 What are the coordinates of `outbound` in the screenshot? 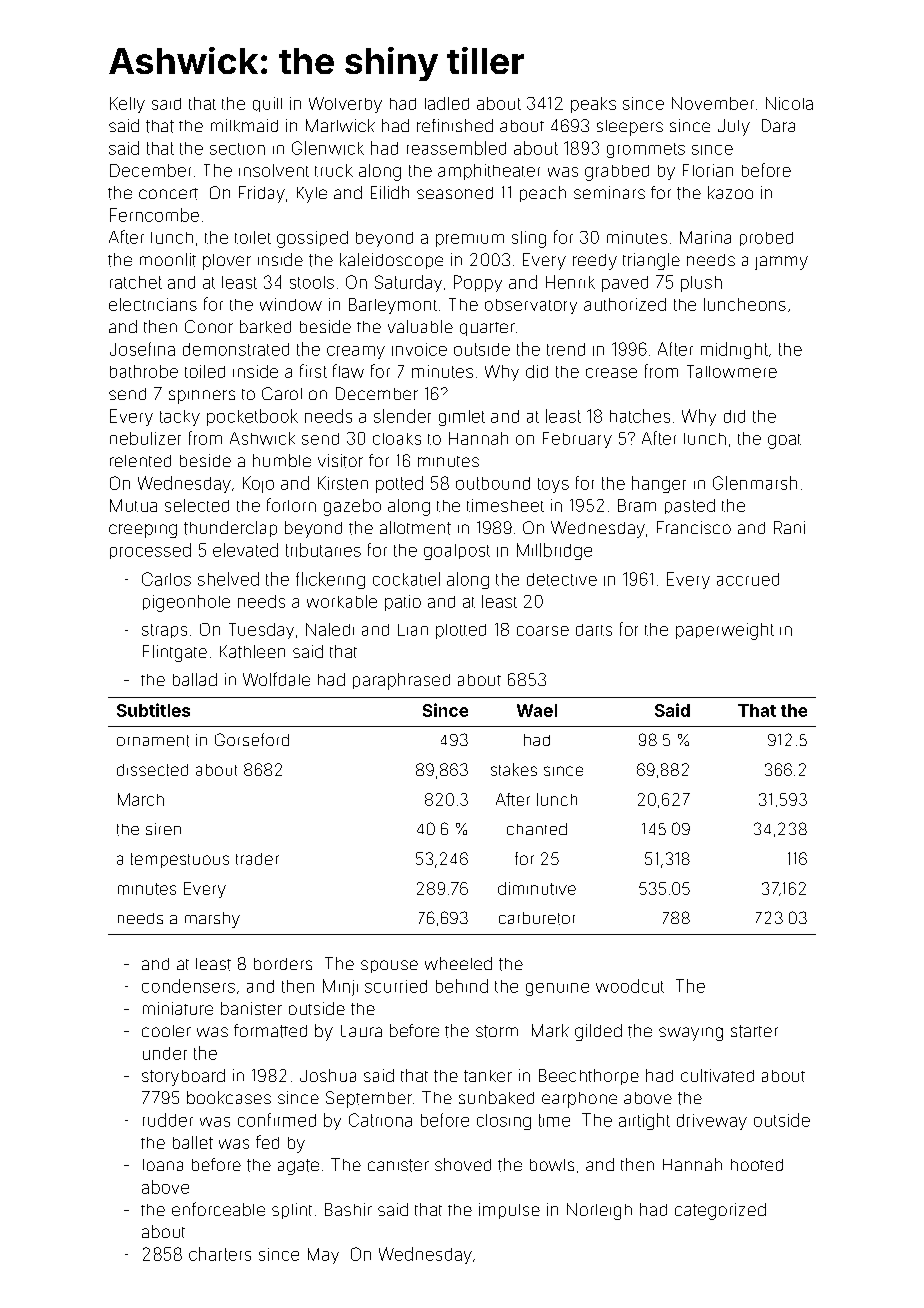 It's located at (493, 483).
